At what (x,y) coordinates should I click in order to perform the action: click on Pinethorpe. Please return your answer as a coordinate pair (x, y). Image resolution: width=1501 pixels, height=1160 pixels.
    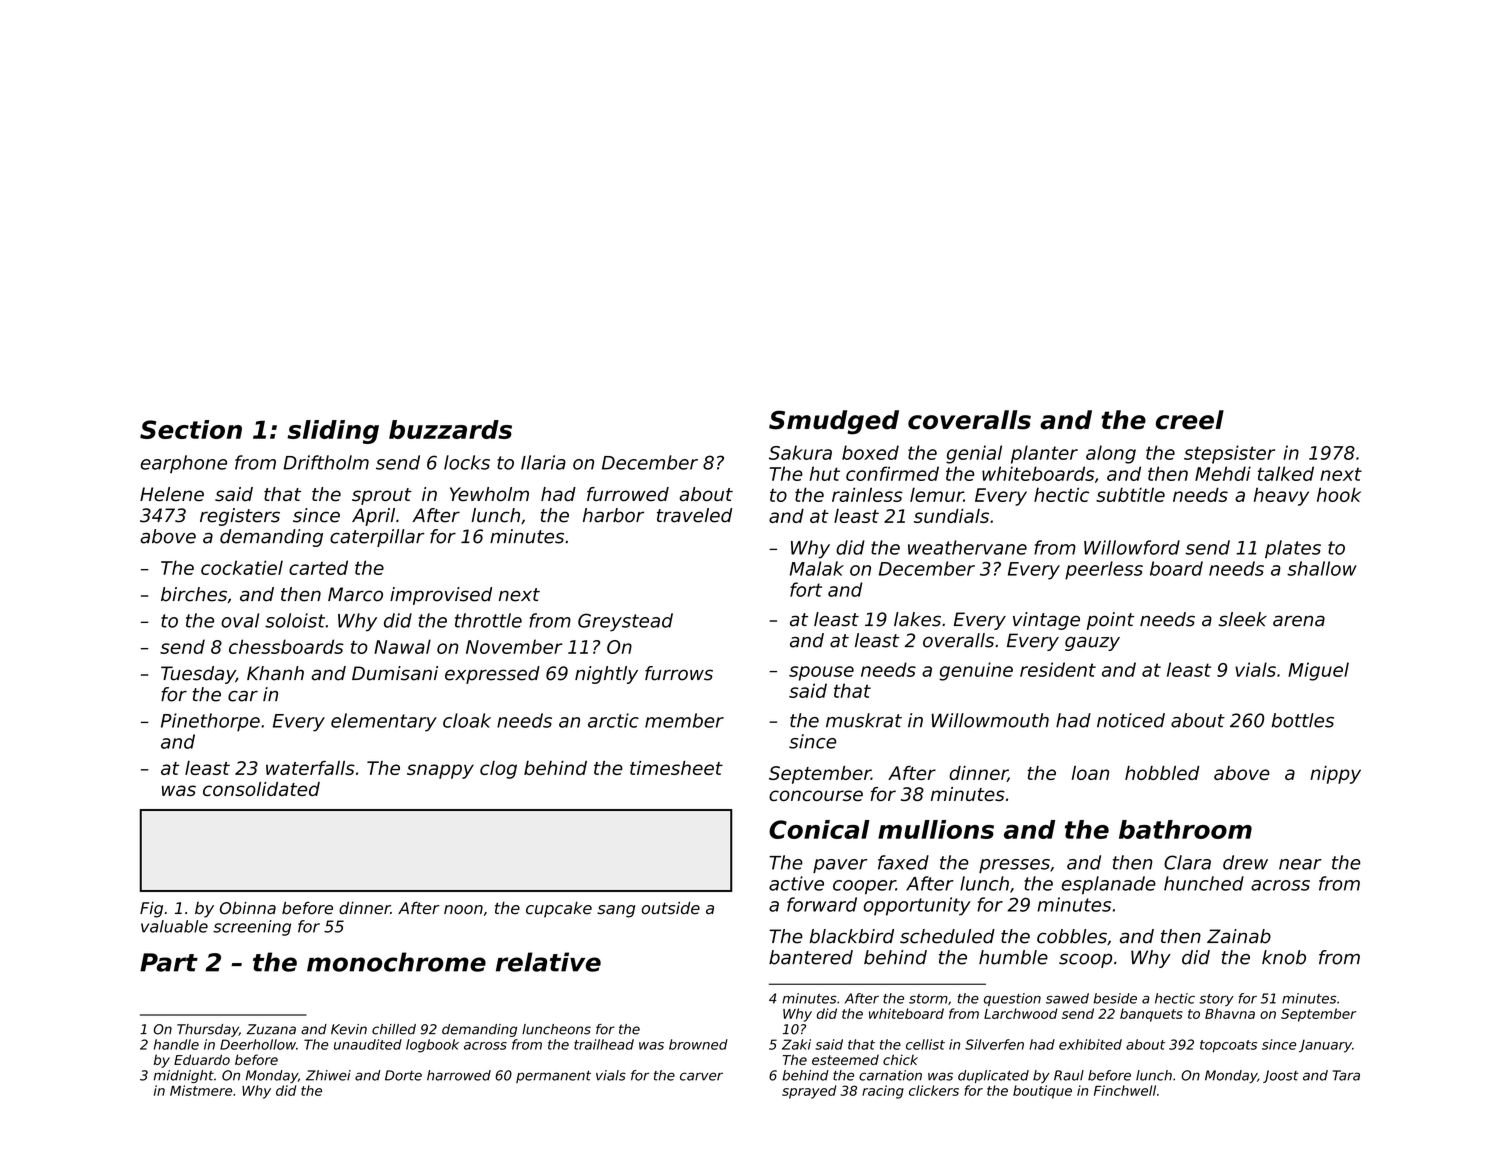
    Looking at the image, I should click on (210, 722).
